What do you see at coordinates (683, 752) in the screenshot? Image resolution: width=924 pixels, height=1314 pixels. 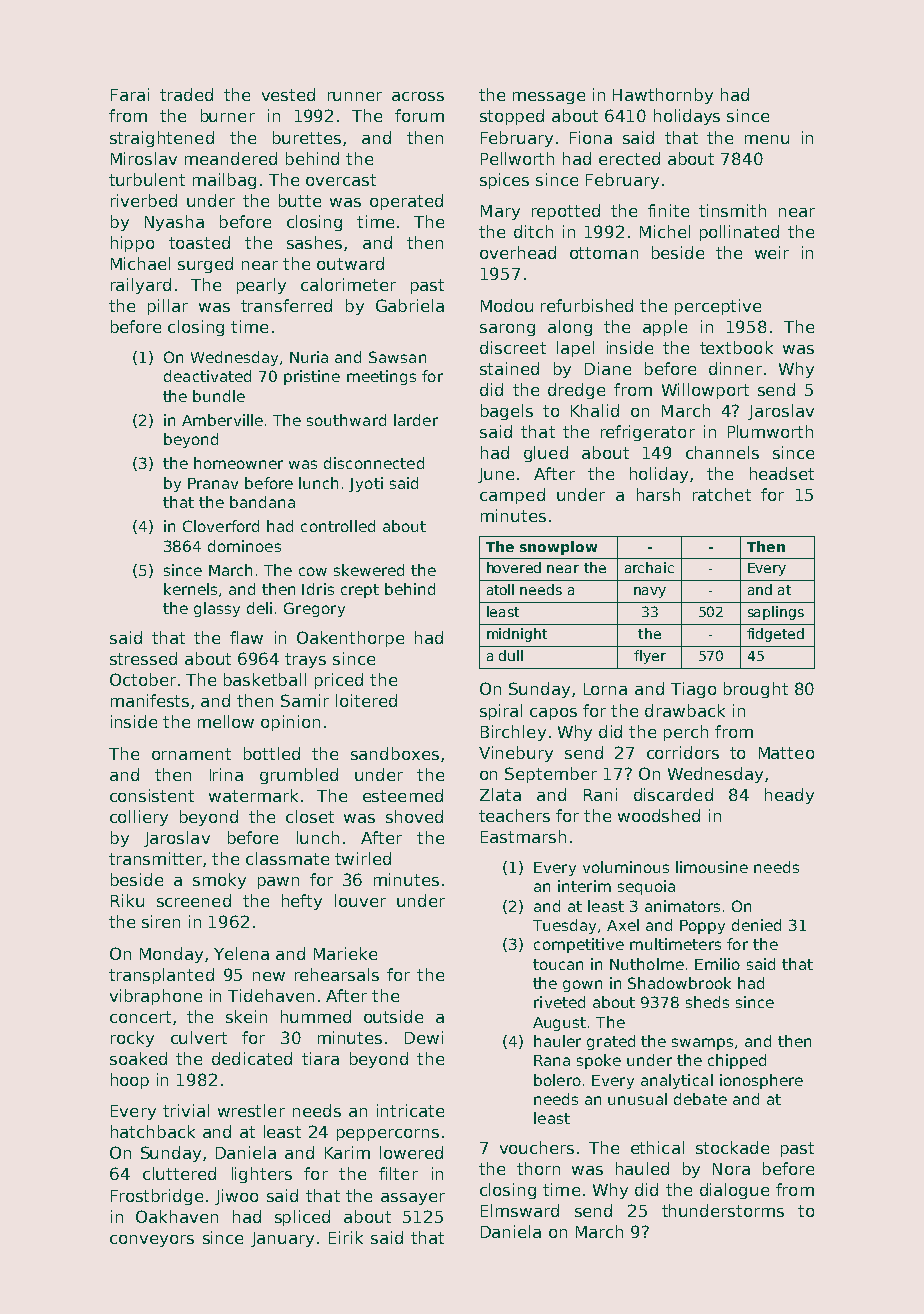 I see `corridors` at bounding box center [683, 752].
